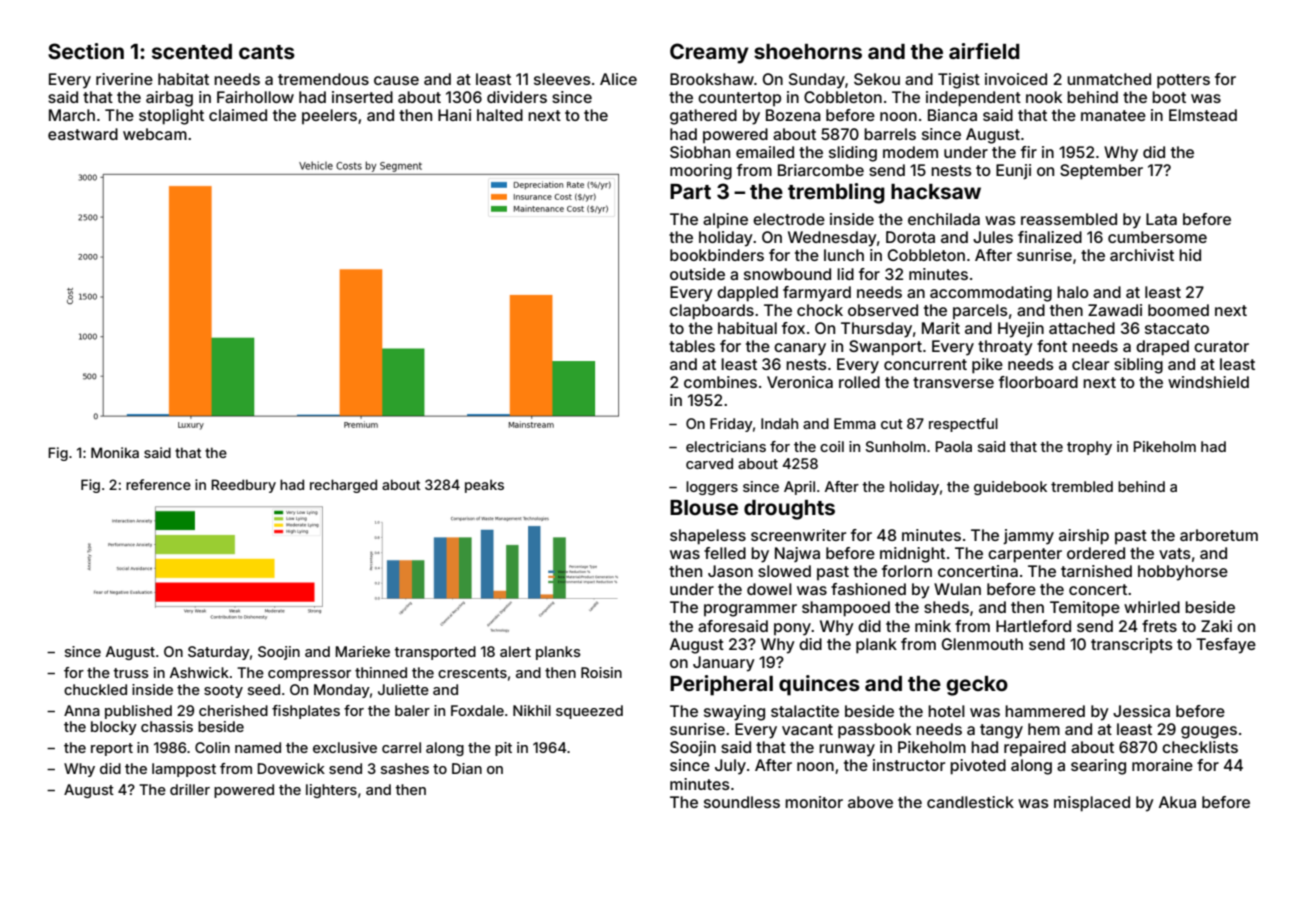 The image size is (1308, 924). Describe the element at coordinates (267, 52) in the screenshot. I see `cants` at that location.
